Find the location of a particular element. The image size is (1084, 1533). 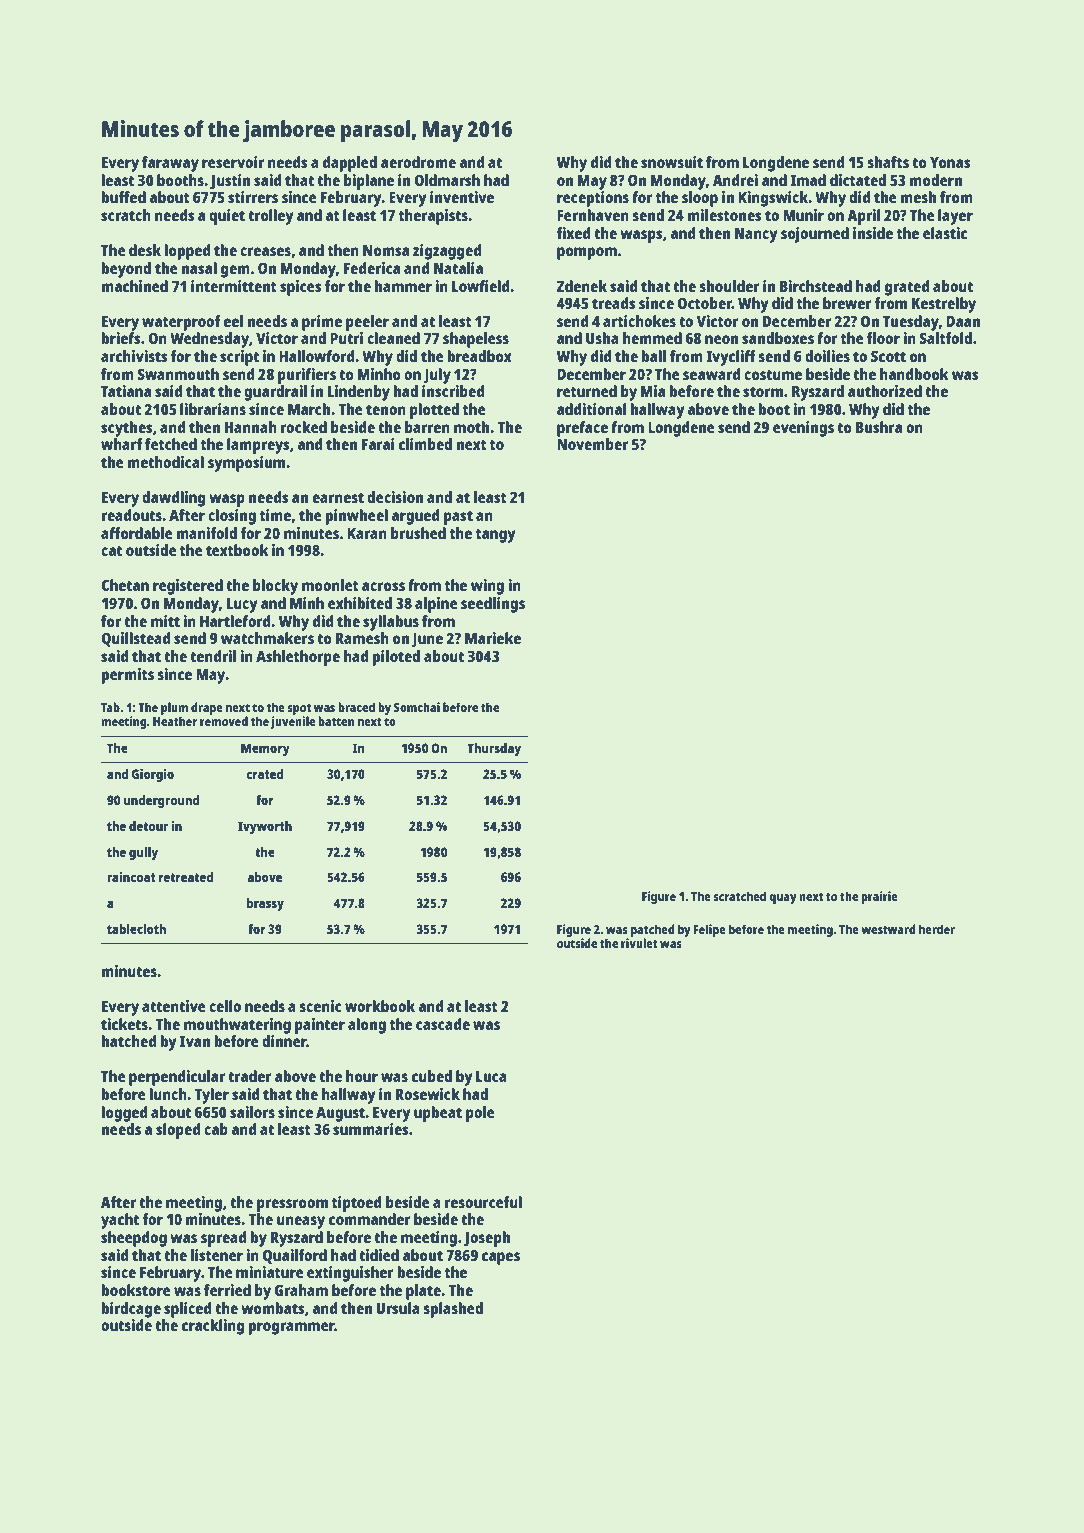

upbeat is located at coordinates (438, 1114).
